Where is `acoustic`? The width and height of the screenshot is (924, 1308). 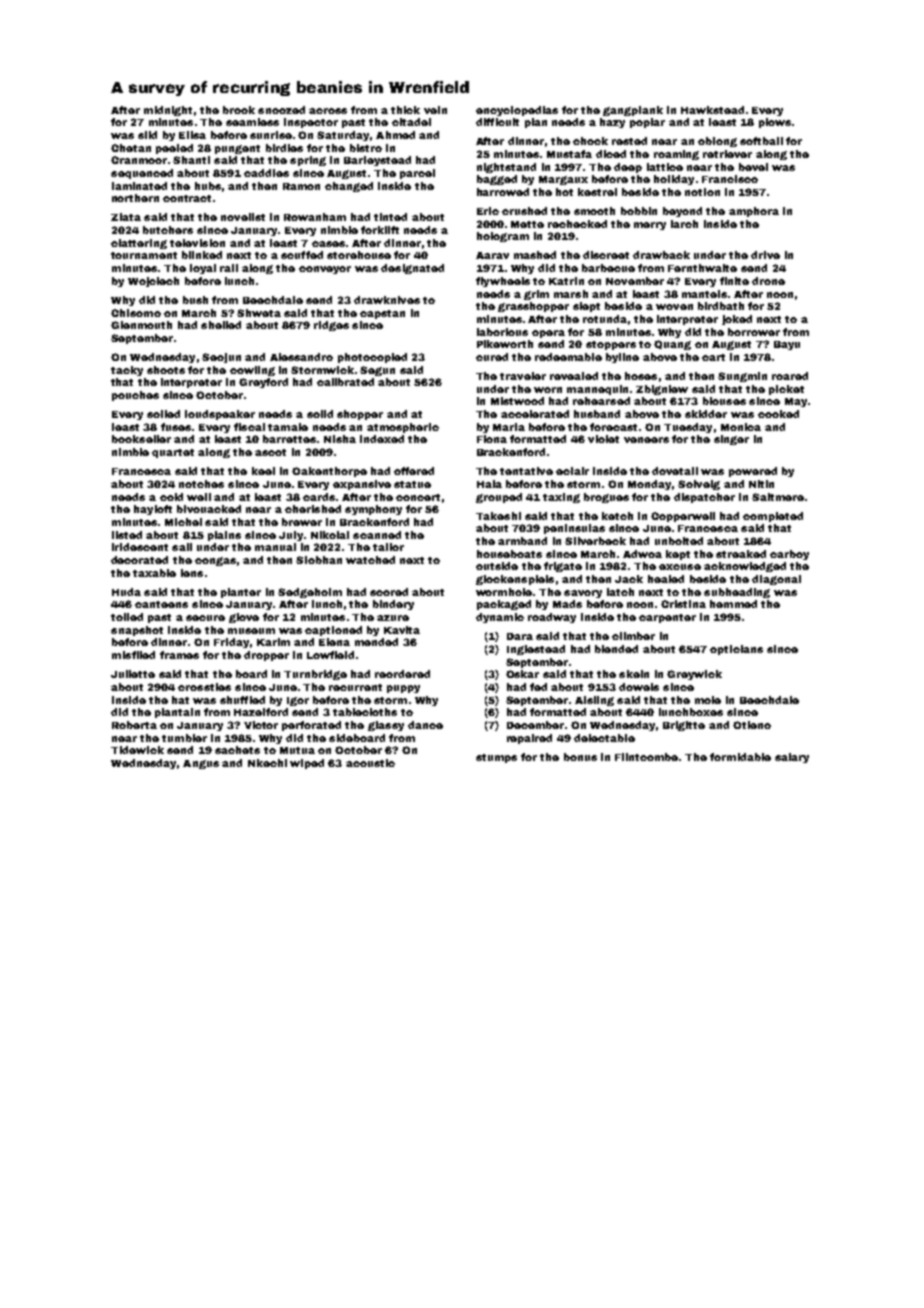 acoustic is located at coordinates (370, 763).
